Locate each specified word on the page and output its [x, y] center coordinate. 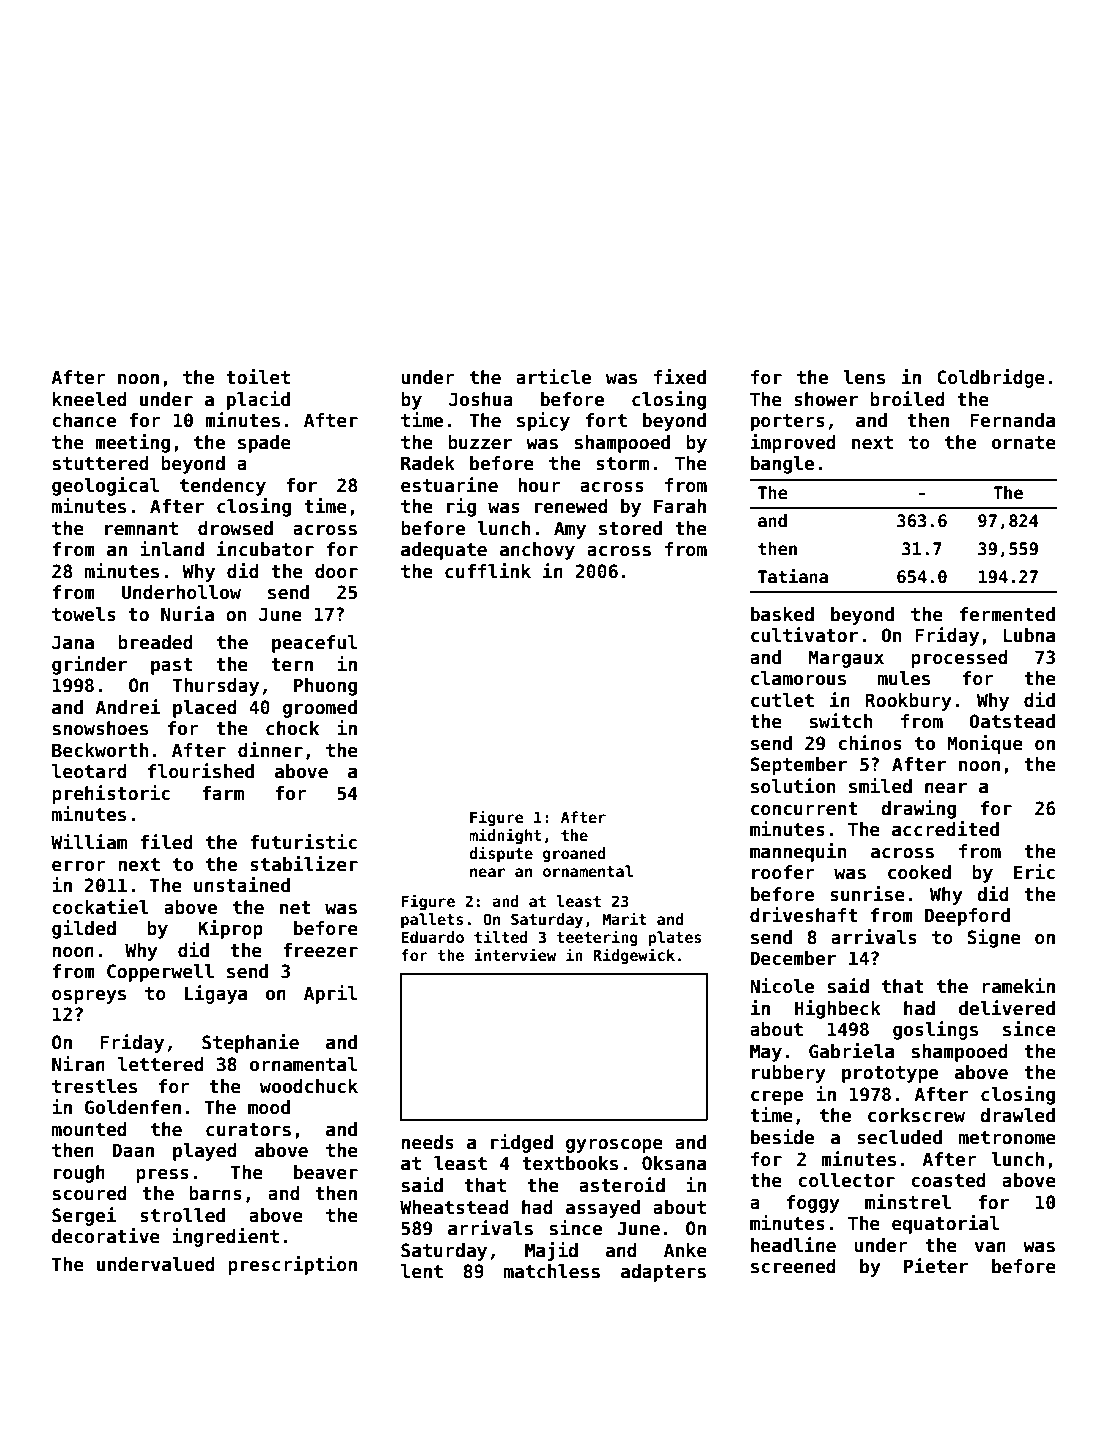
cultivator [804, 635]
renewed [571, 506]
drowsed [235, 528]
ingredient [225, 1237]
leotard [89, 771]
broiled [907, 399]
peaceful [314, 644]
